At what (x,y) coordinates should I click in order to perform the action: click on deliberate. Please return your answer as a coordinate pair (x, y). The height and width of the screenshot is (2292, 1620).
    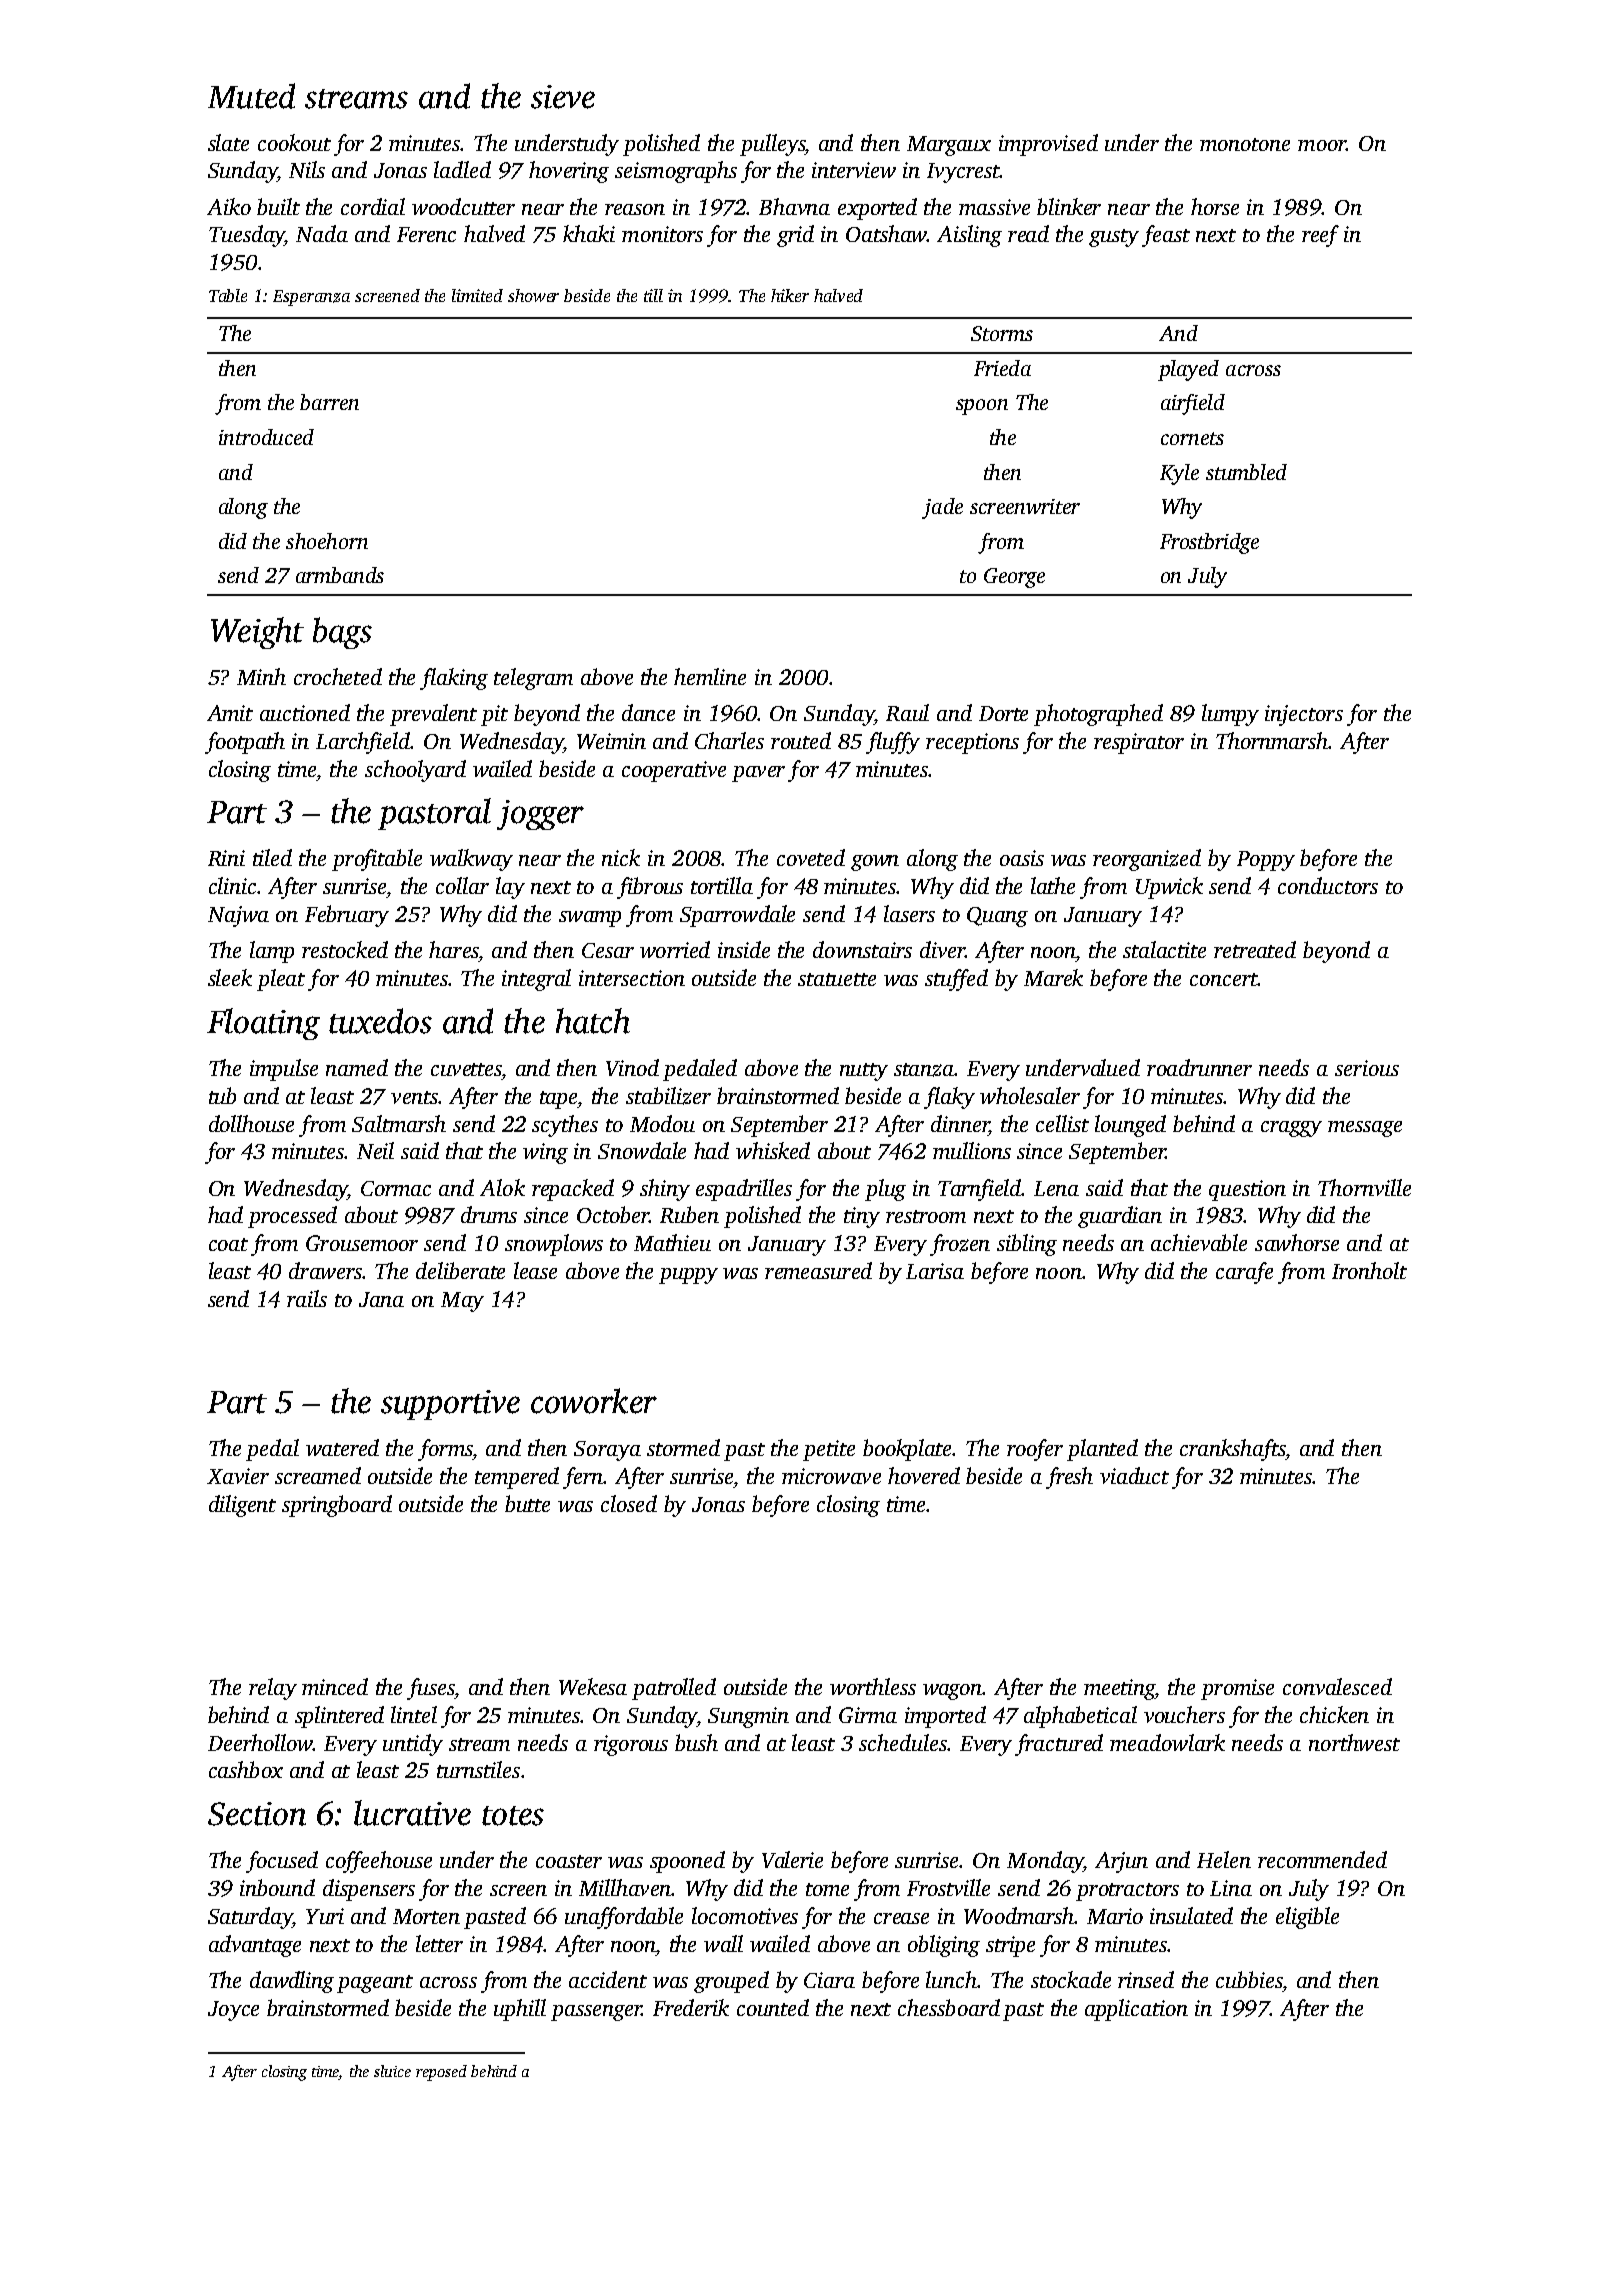
    Looking at the image, I should click on (460, 1270).
